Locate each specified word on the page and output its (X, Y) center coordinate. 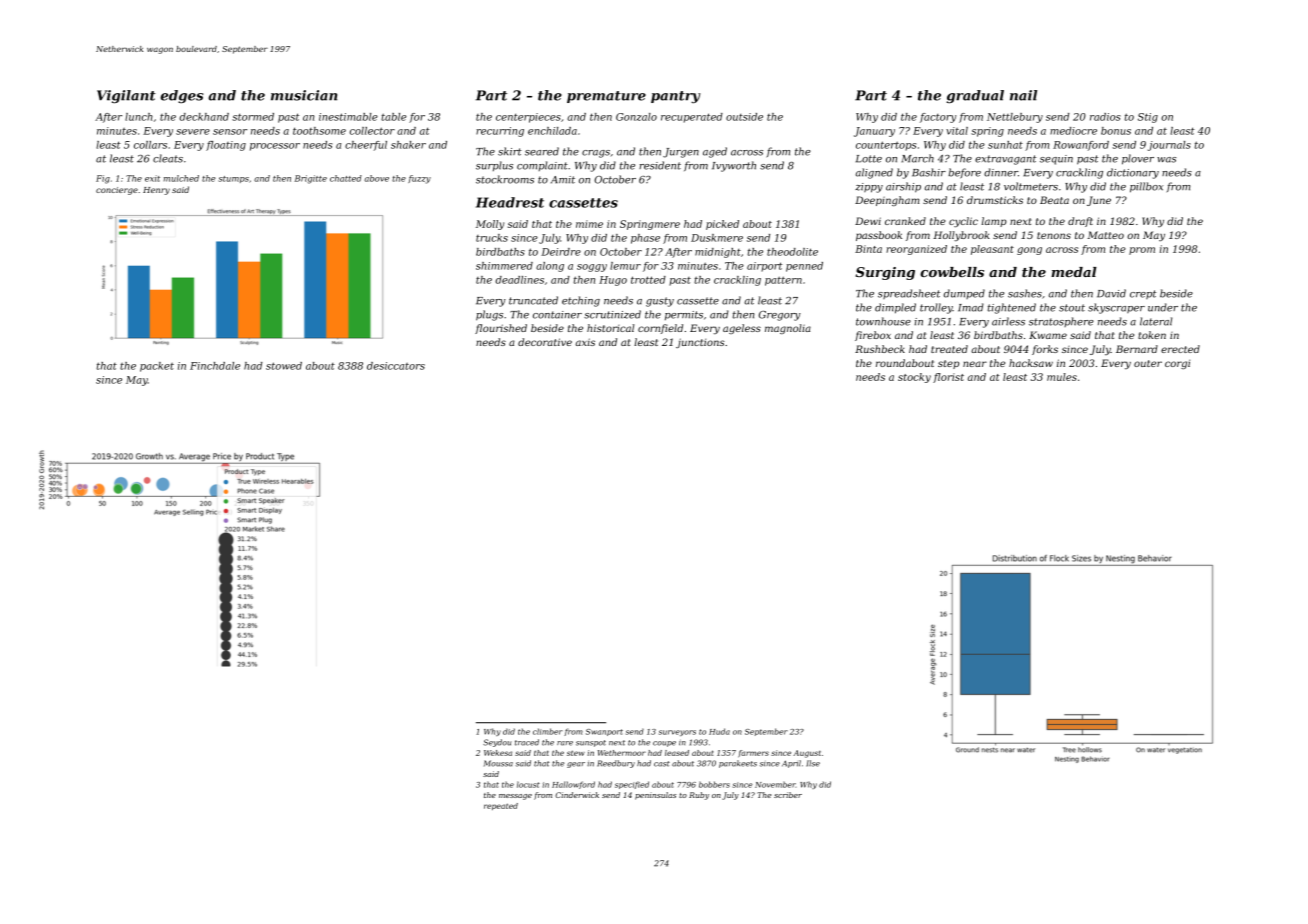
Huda (719, 731)
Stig (1148, 118)
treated (949, 349)
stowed (284, 366)
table (394, 117)
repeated (501, 806)
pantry (675, 97)
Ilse (813, 763)
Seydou (497, 743)
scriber (788, 795)
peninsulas (655, 796)
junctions (700, 343)
